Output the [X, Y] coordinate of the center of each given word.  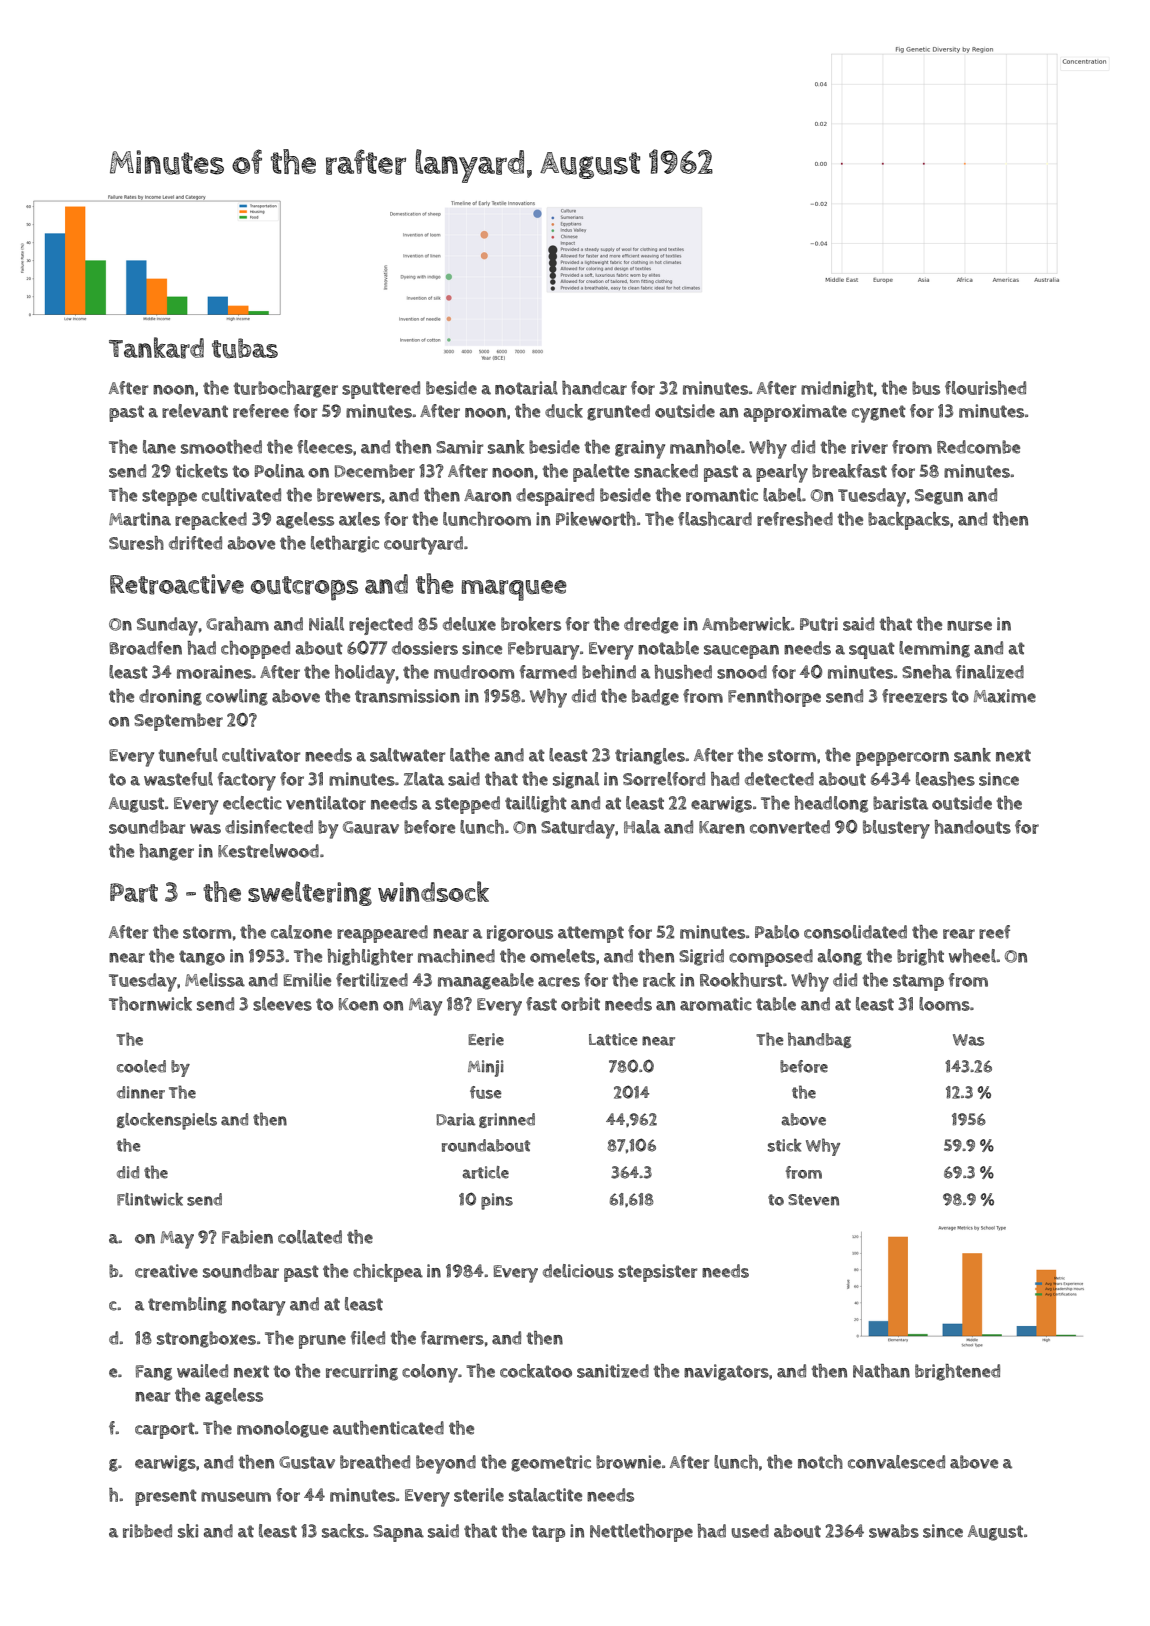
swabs [894, 1531]
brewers [349, 495]
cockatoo [536, 1371]
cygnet [879, 414]
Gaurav [371, 827]
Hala [642, 827]
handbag [819, 1040]
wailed [202, 1371]
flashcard [715, 519]
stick [785, 1145]
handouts [972, 827]
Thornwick [150, 1004]
